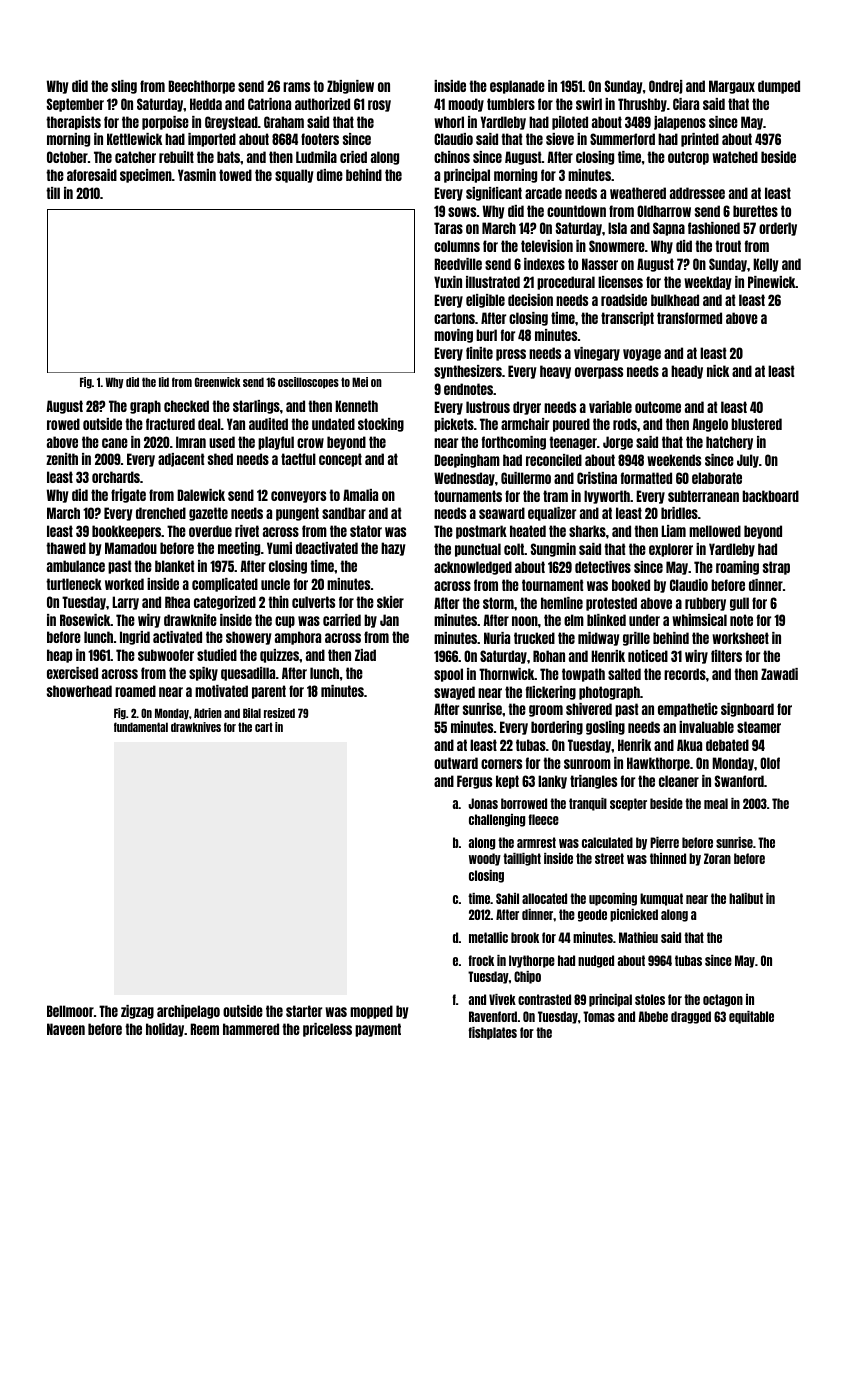 The width and height of the document is (849, 1400). I want to click on weekday, so click(707, 283).
